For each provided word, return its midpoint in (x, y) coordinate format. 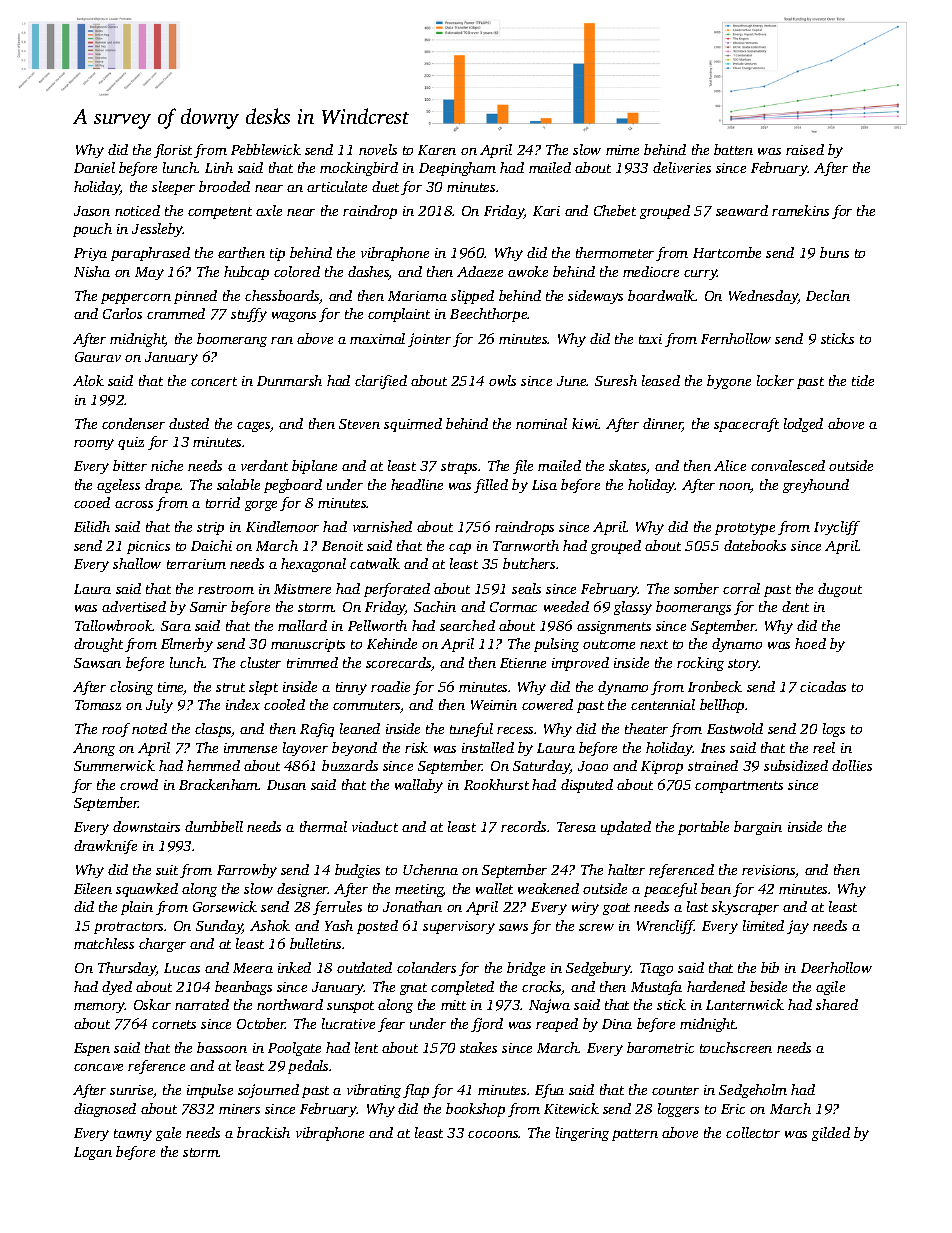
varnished (382, 526)
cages (254, 427)
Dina (617, 1024)
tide (863, 380)
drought (98, 645)
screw (596, 927)
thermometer (615, 252)
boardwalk (661, 295)
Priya (90, 254)
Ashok (270, 925)
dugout (840, 590)
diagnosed (105, 1110)
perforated (397, 590)
